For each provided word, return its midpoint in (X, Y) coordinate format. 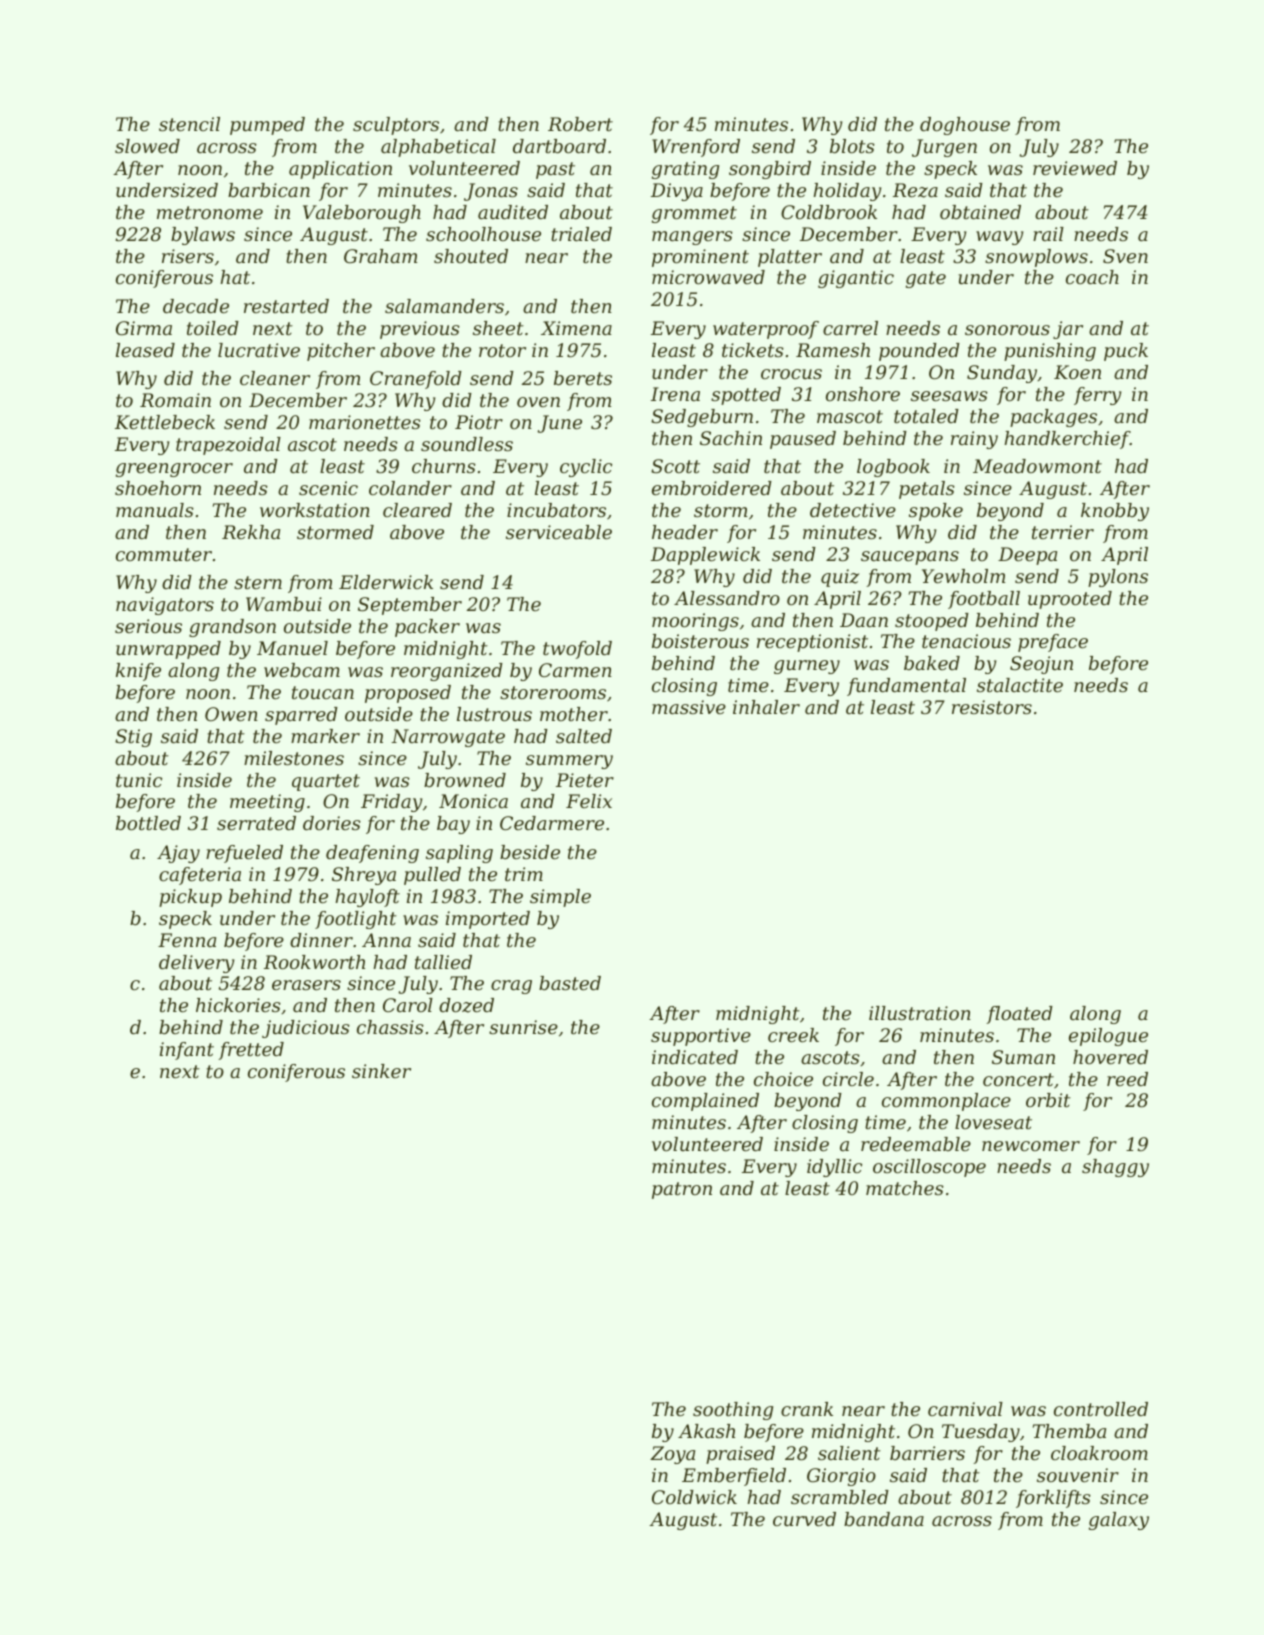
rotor (502, 350)
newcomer (1031, 1146)
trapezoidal (228, 446)
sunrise (523, 1027)
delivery (196, 964)
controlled (1101, 1409)
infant (187, 1051)
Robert (580, 124)
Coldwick (694, 1497)
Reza (915, 190)
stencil (189, 124)
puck (1126, 352)
